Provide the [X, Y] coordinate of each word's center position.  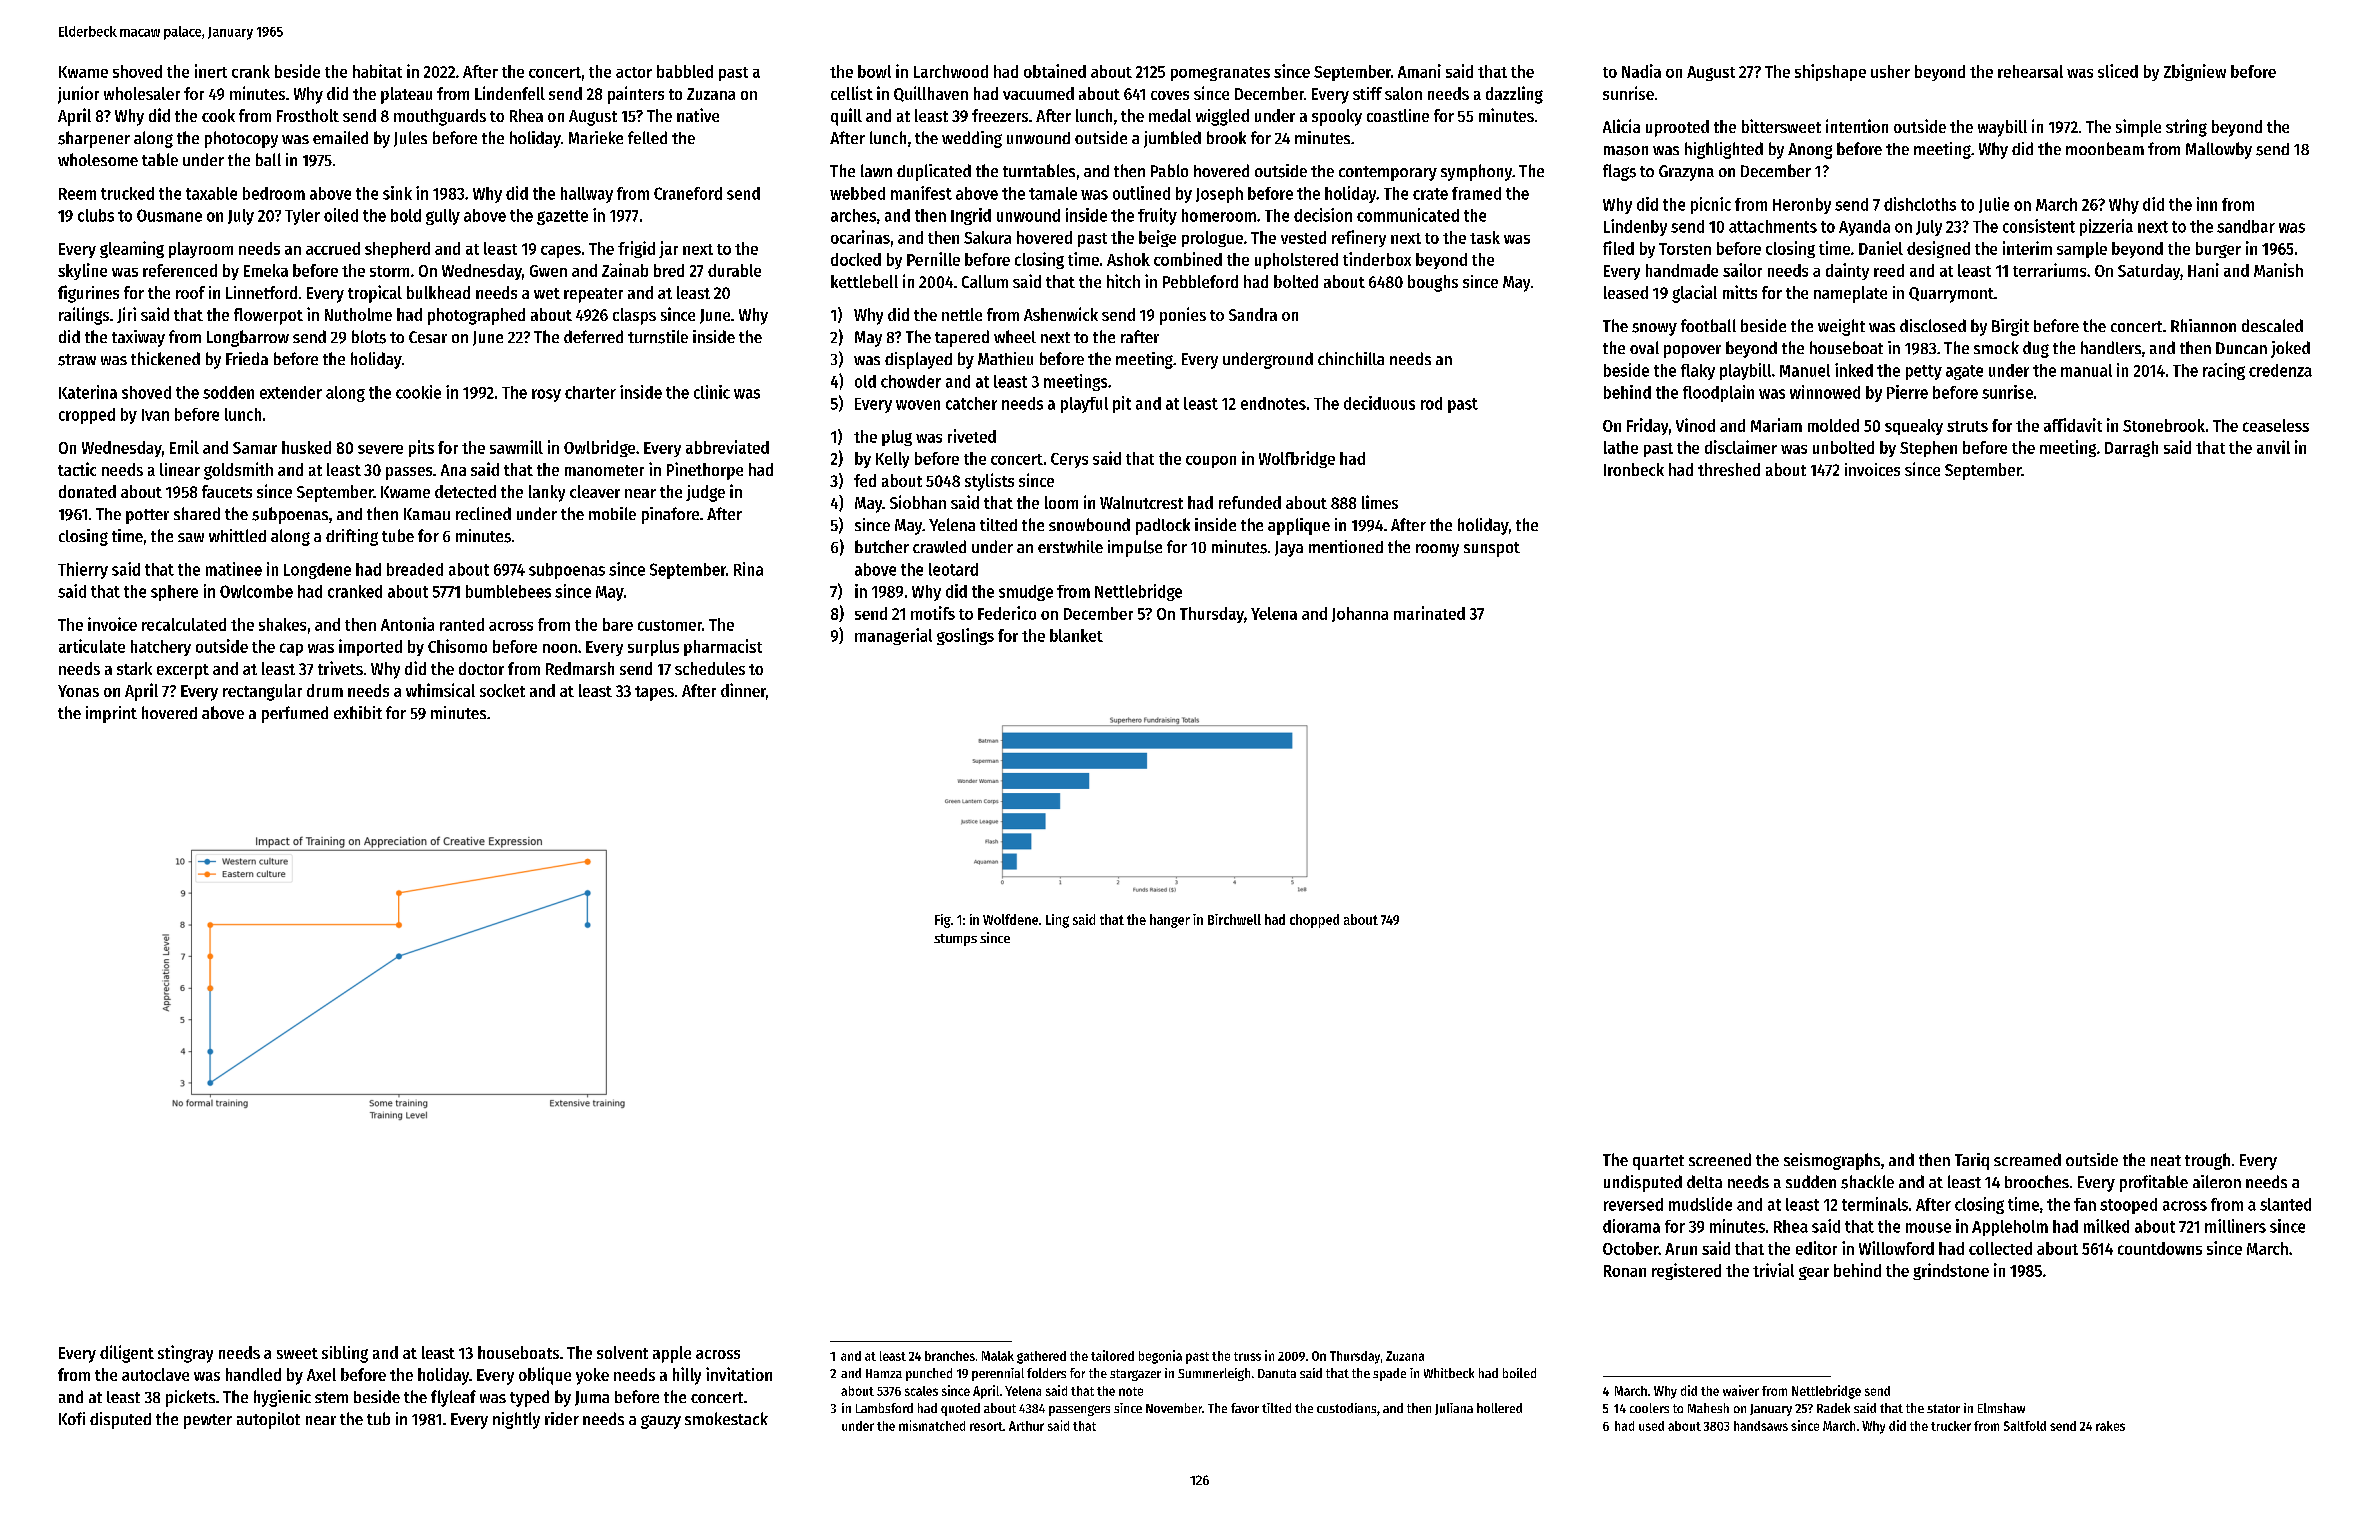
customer [670, 625]
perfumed [295, 714]
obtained [1055, 71]
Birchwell [1234, 919]
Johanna [1360, 614]
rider [562, 1418]
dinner [743, 690]
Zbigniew [2195, 72]
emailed [340, 137]
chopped [1314, 921]
